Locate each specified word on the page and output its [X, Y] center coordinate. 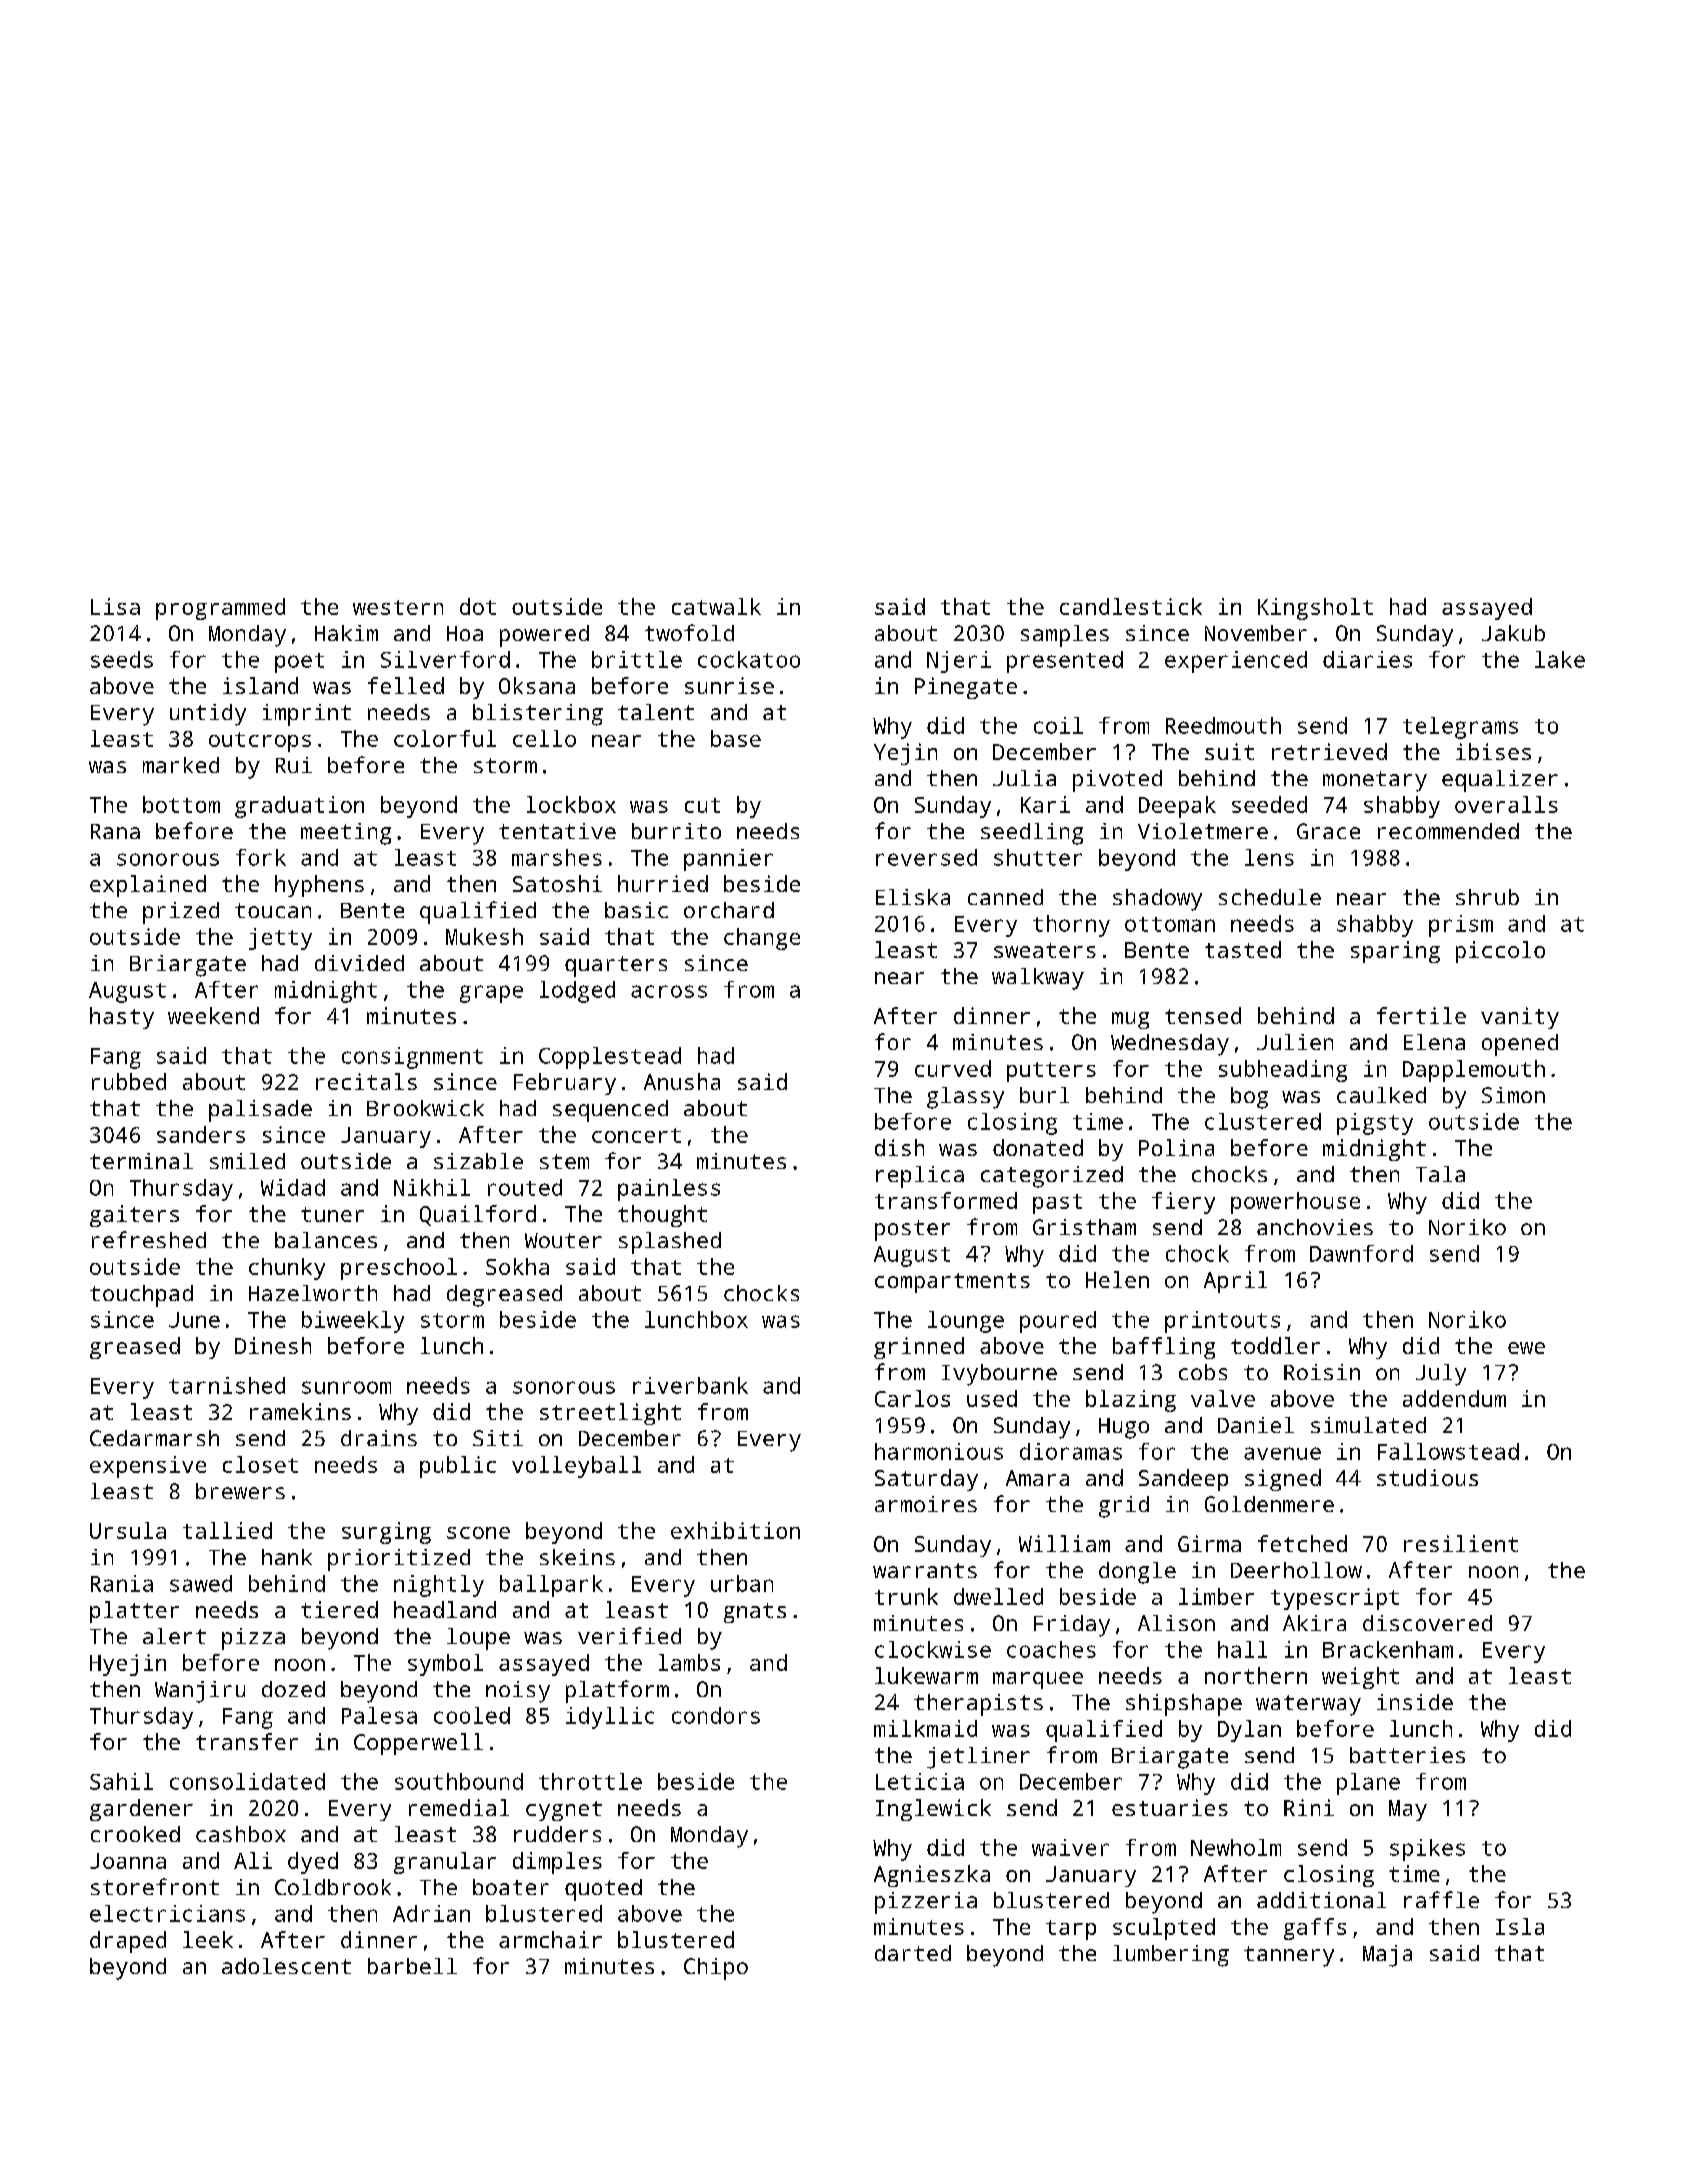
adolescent [286, 1966]
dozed [293, 1689]
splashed [670, 1243]
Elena [1434, 1042]
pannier [728, 860]
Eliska [913, 897]
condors [716, 1715]
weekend [213, 1015]
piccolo [1500, 952]
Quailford [478, 1215]
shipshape [1184, 1705]
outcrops [260, 742]
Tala [1440, 1174]
